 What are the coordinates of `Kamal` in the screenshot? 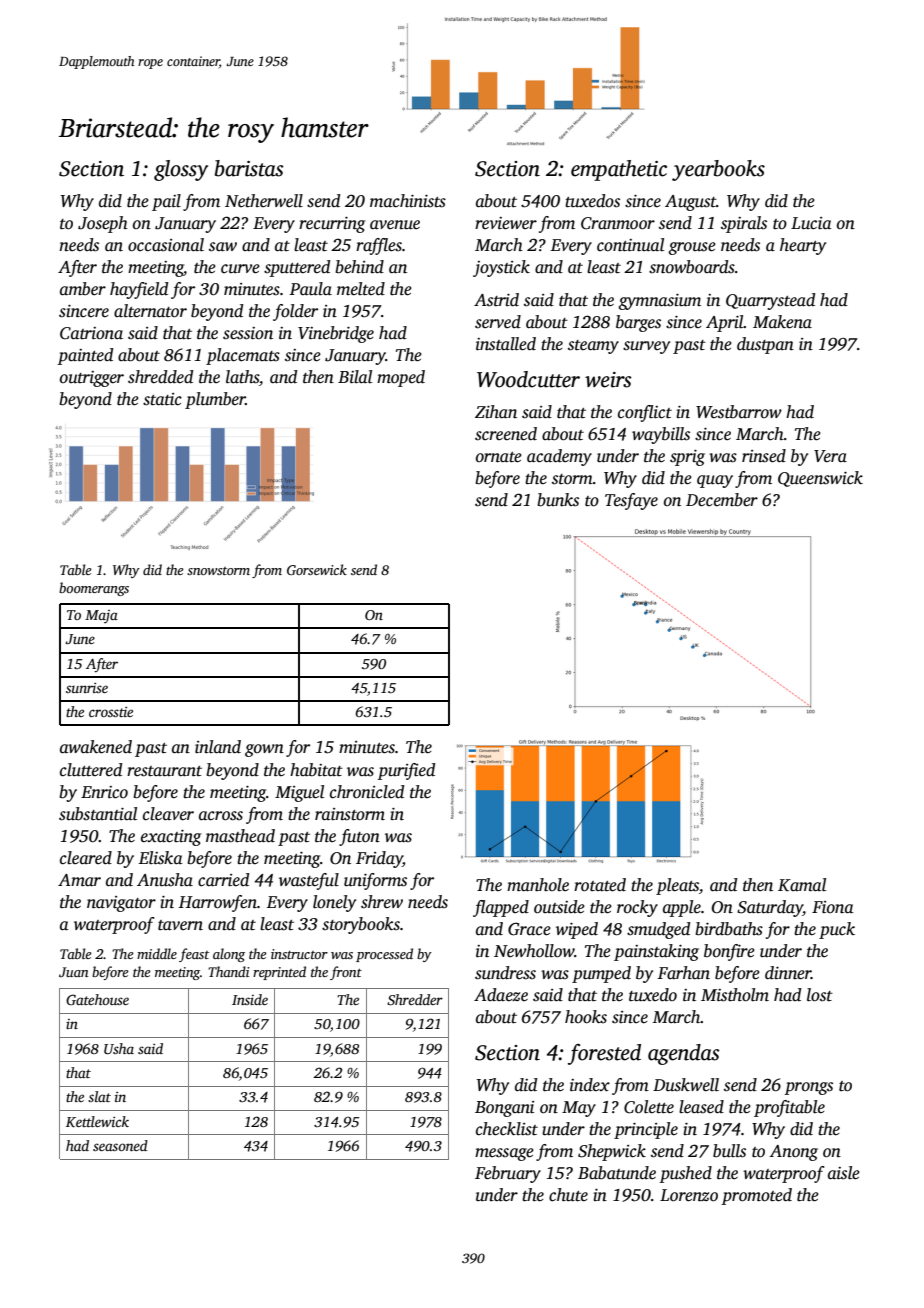 It's located at (802, 885).
